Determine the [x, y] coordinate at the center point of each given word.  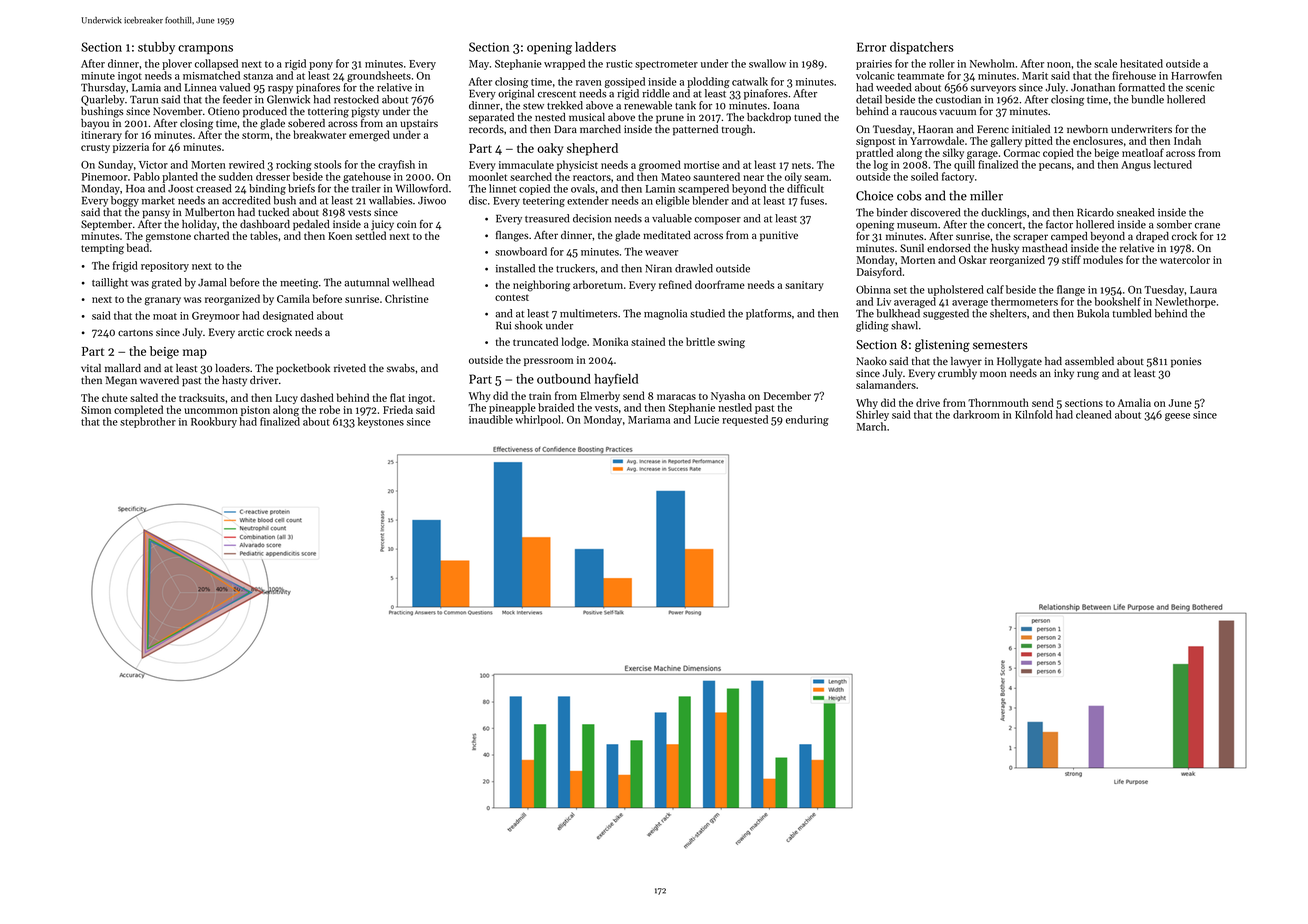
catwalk [750, 81]
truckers [575, 268]
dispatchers [921, 48]
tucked [273, 212]
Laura [1203, 290]
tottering [328, 112]
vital [91, 368]
